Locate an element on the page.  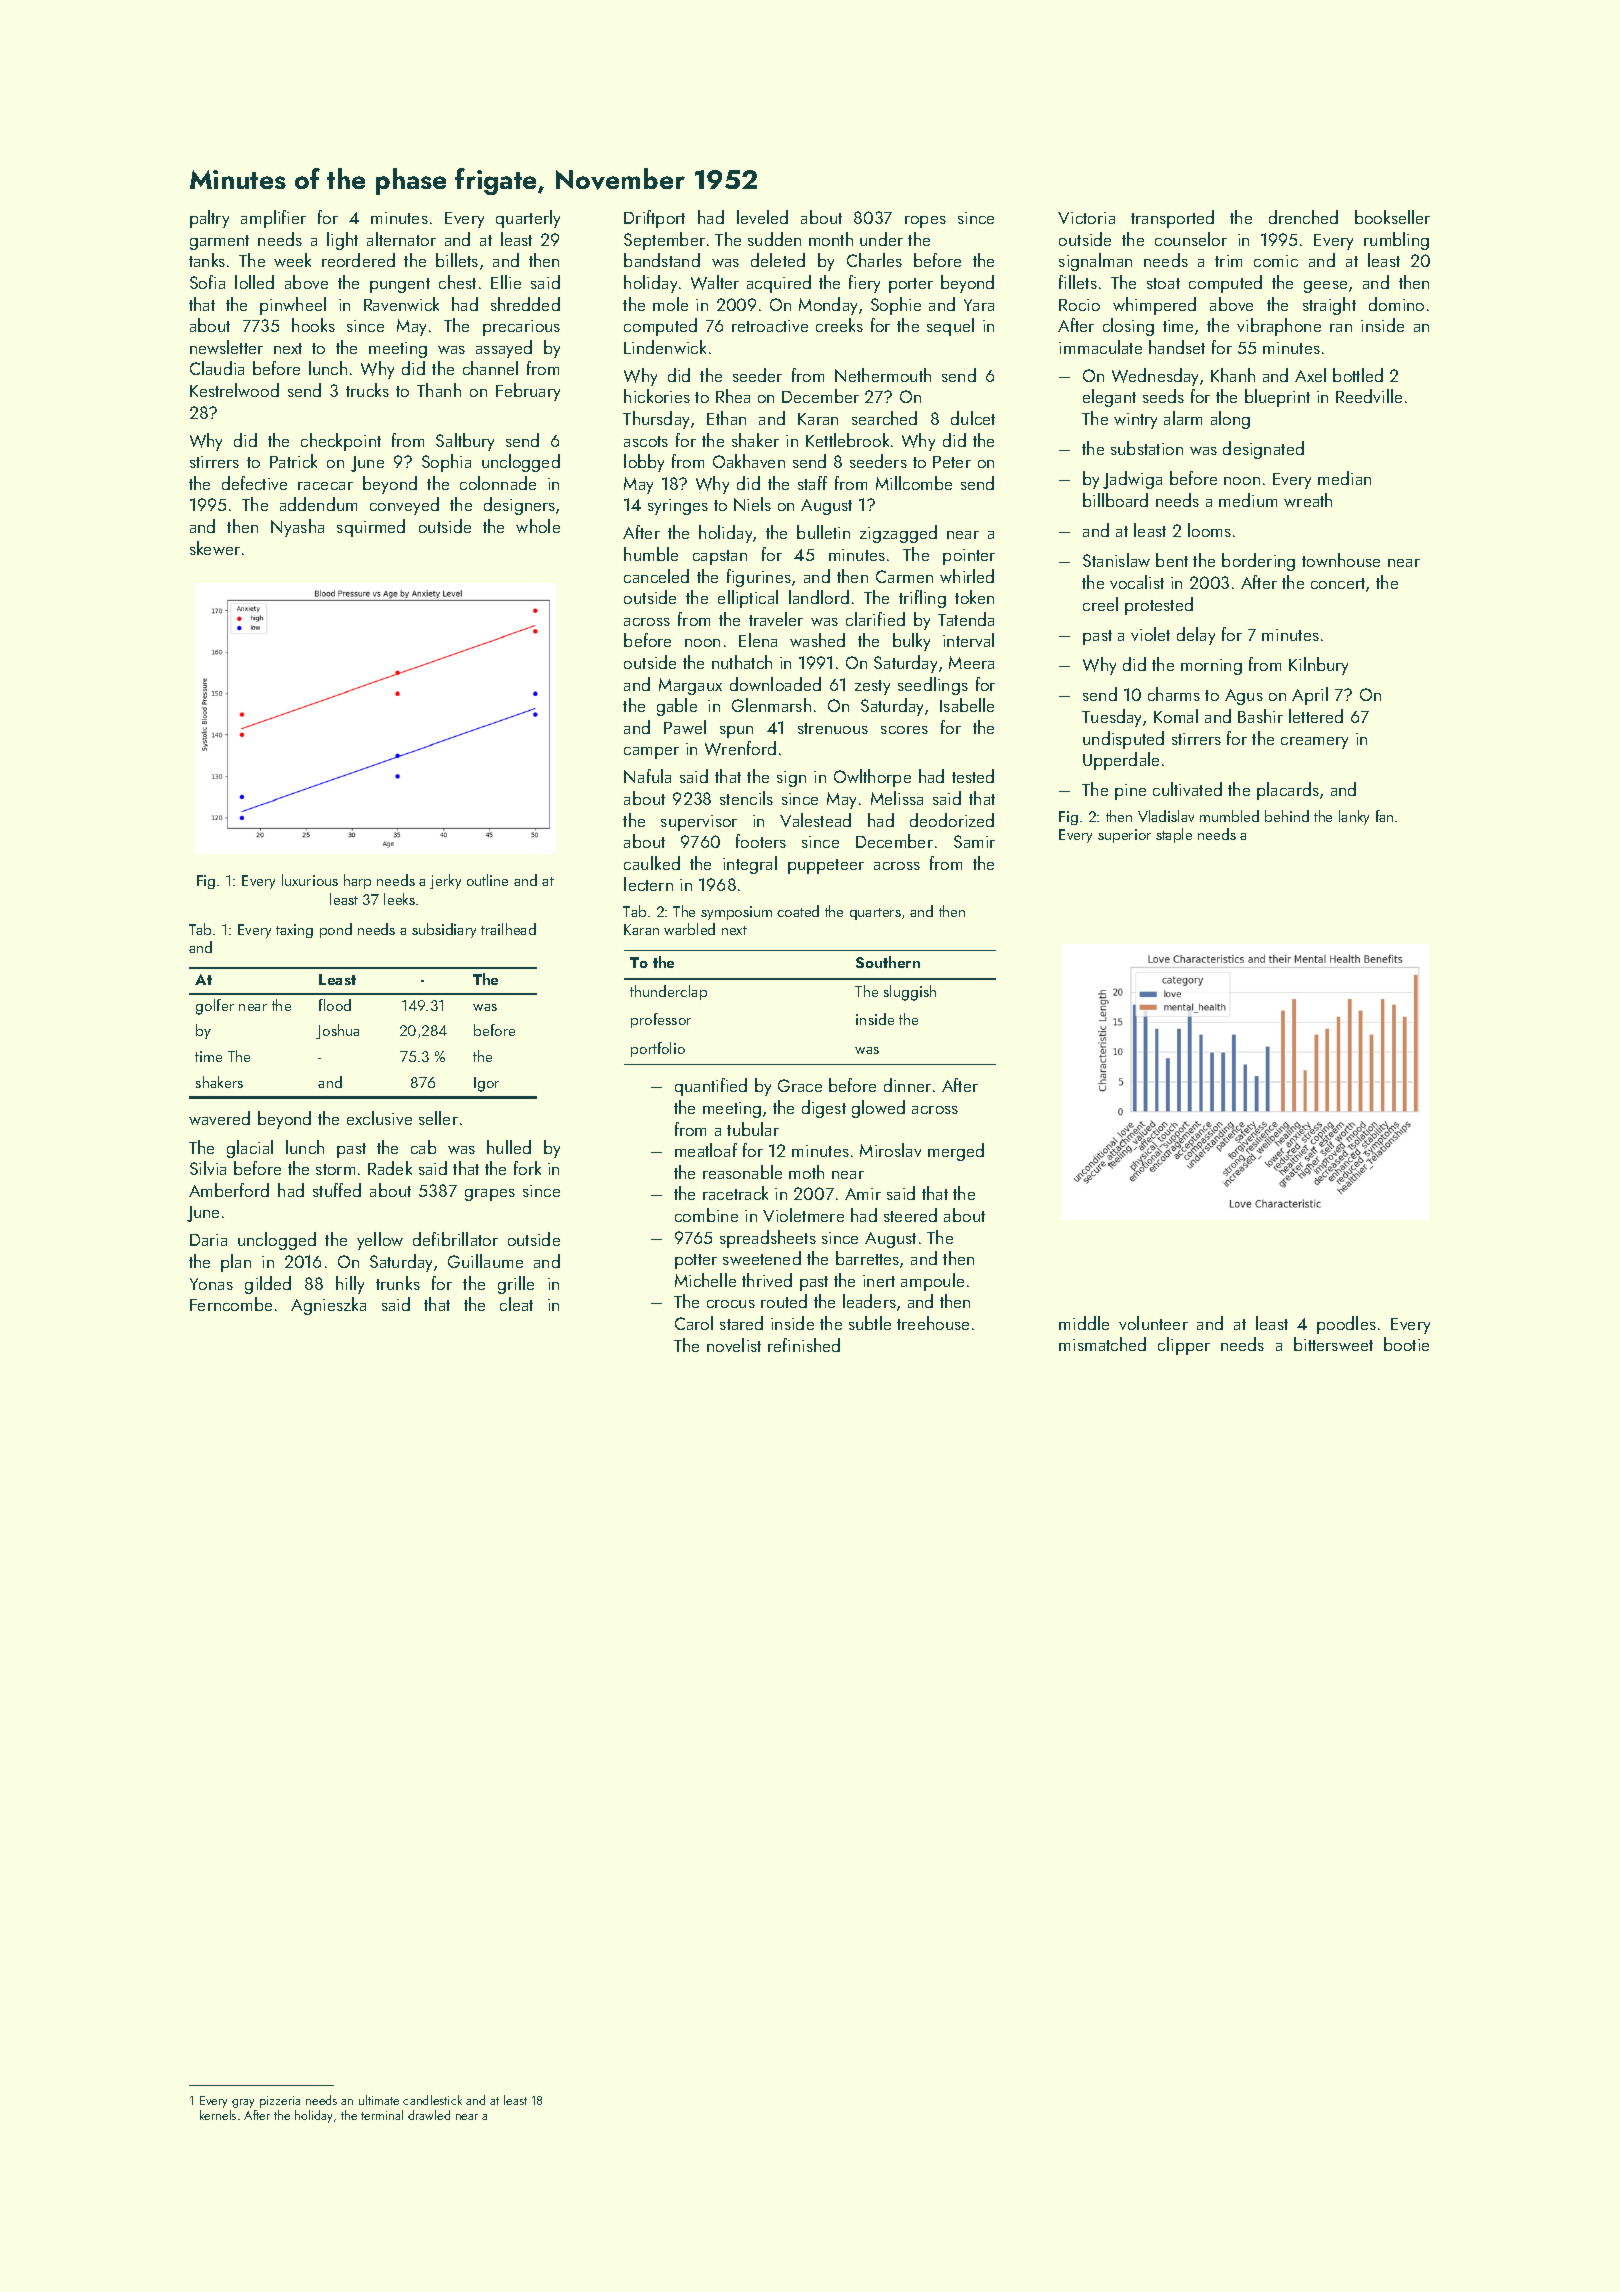
clipper is located at coordinates (1184, 1346).
